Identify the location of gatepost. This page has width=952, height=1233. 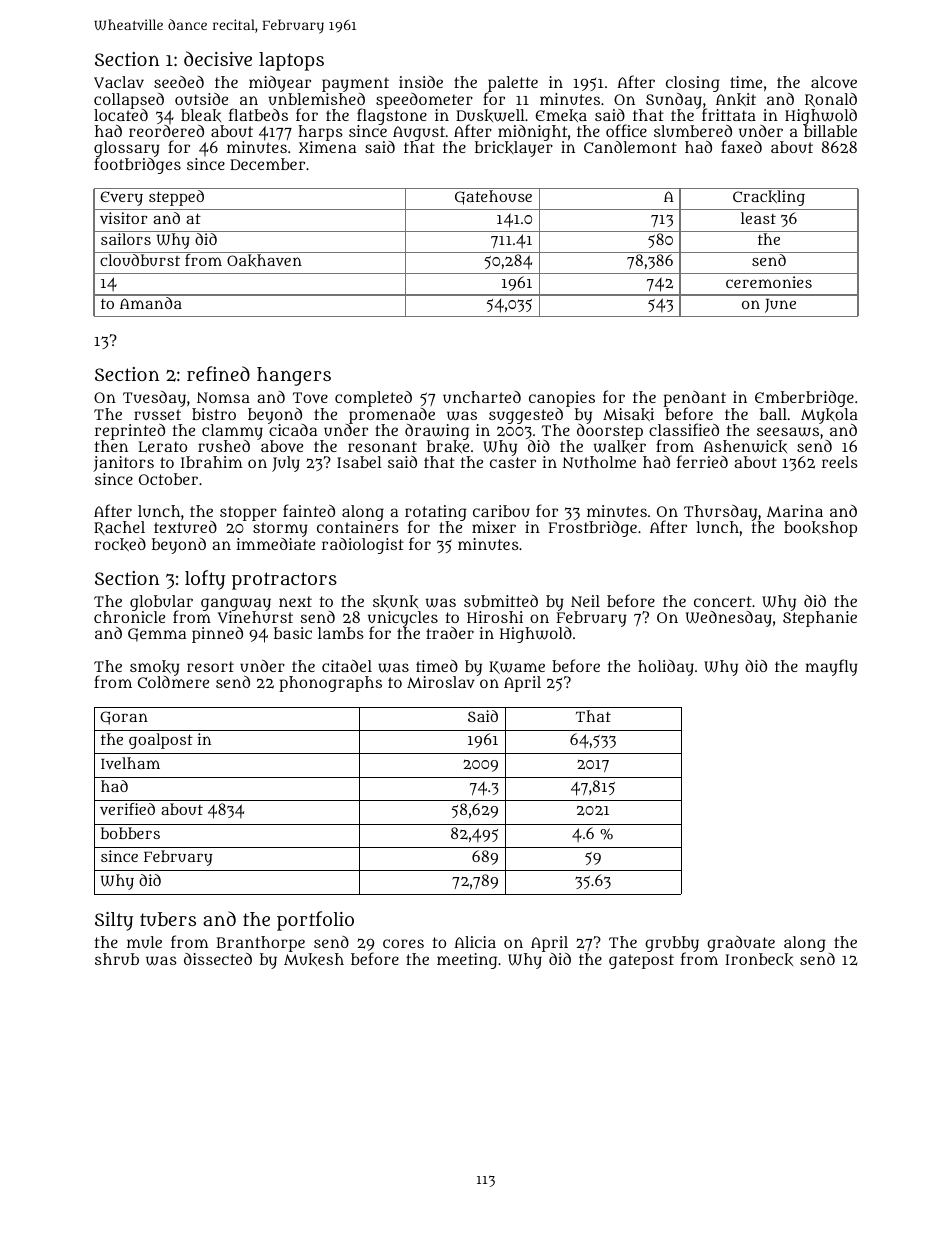
(641, 961).
